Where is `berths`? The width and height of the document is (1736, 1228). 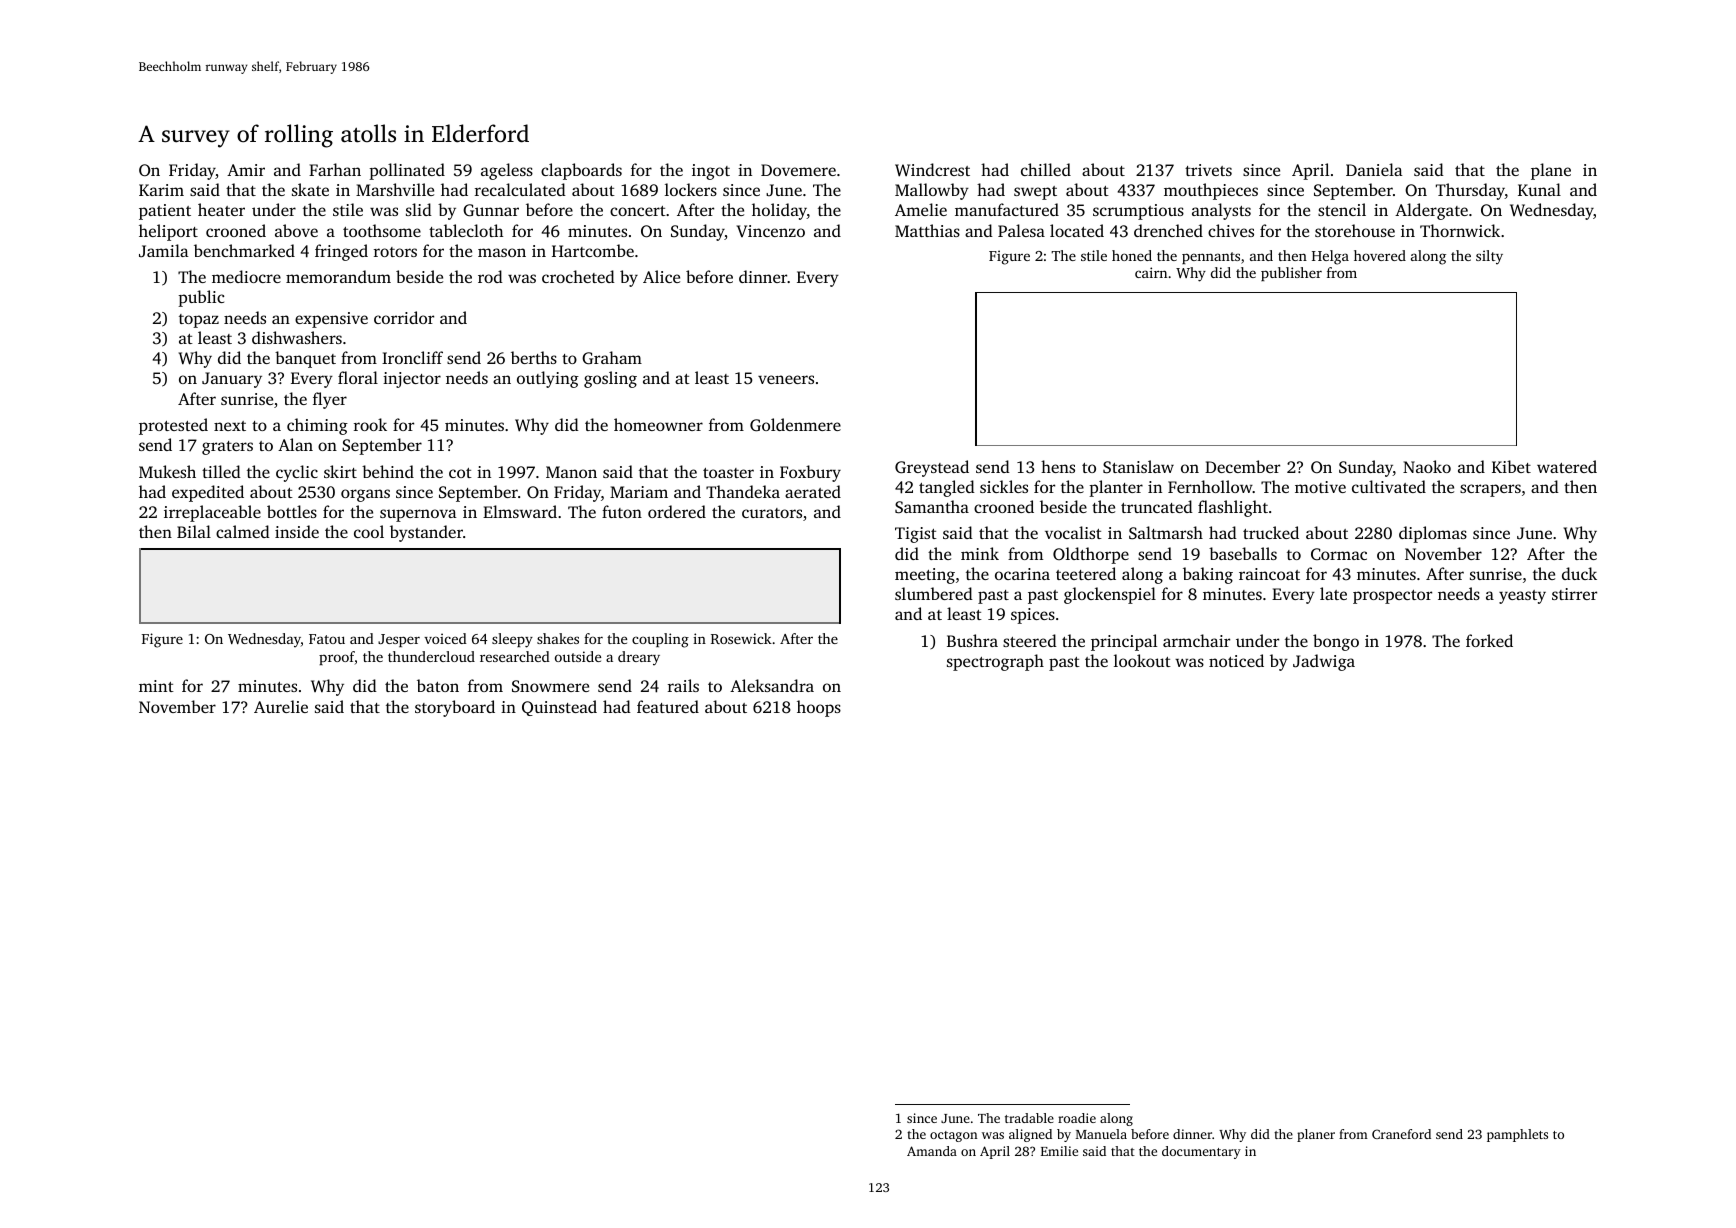
berths is located at coordinates (534, 357).
